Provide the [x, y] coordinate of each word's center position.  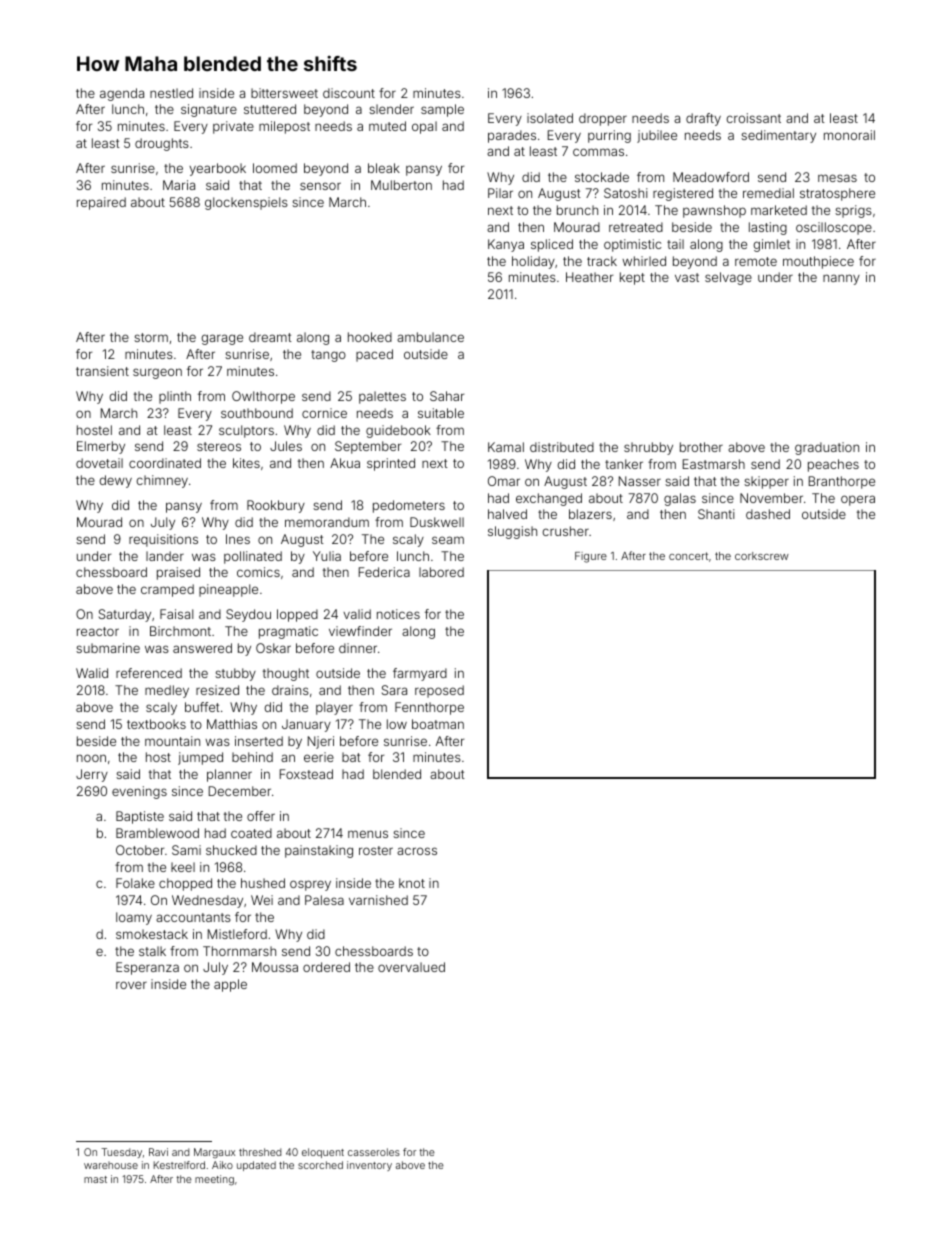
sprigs [853, 211]
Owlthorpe [263, 397]
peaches [833, 465]
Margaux [214, 1153]
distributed [562, 447]
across [417, 851]
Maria [179, 185]
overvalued [411, 967]
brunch [577, 210]
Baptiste [140, 817]
